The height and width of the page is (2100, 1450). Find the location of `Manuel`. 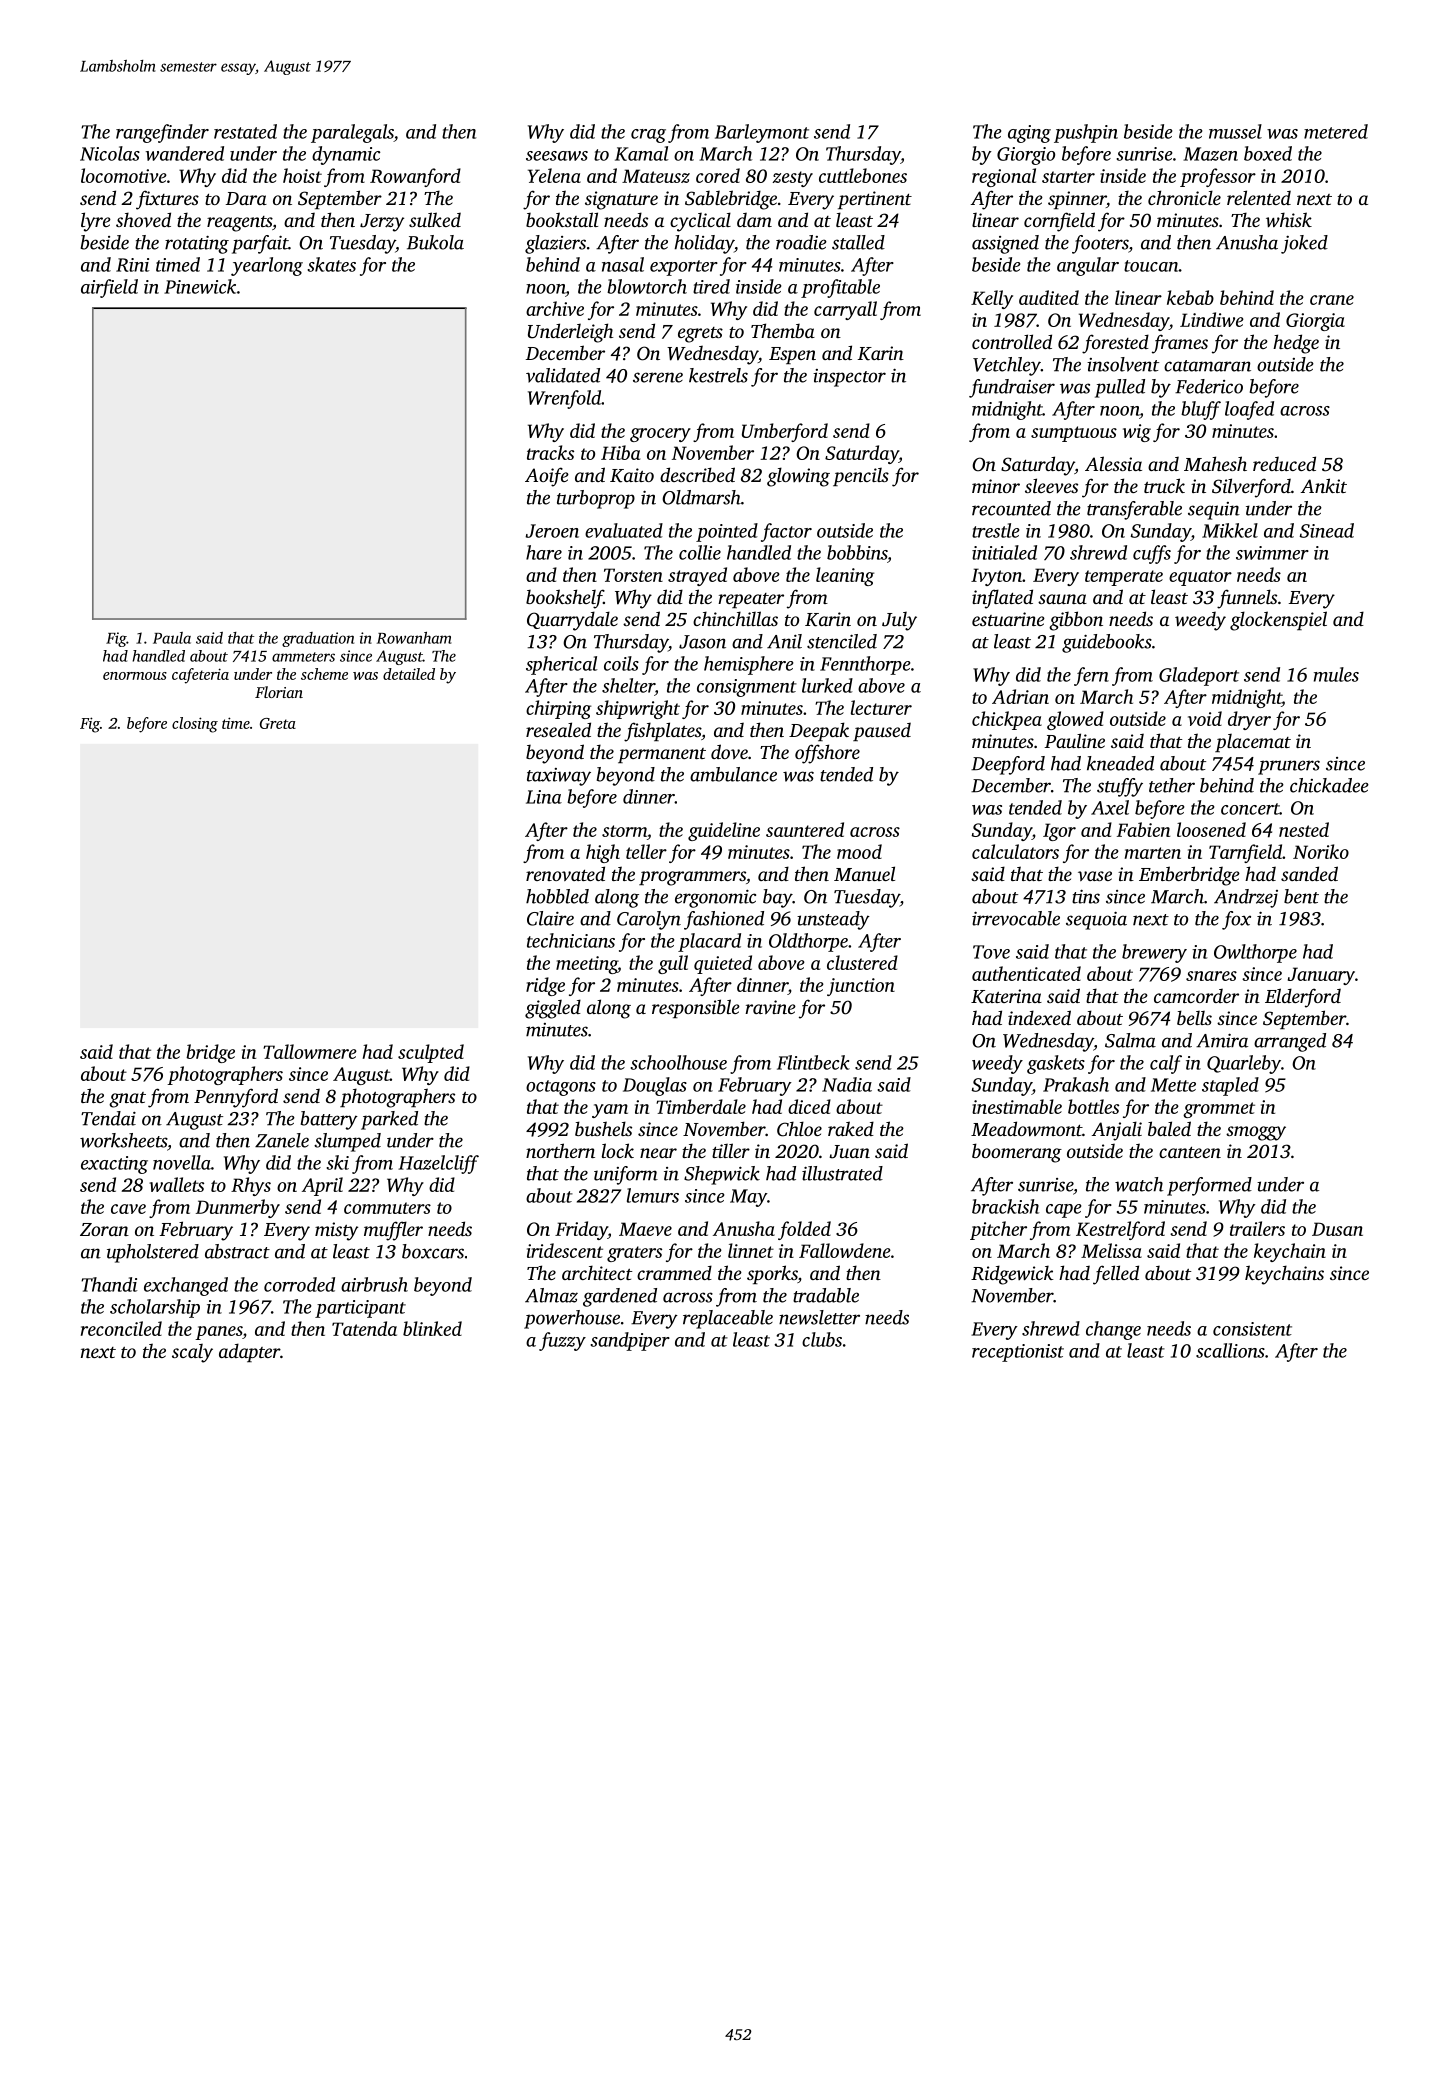

Manuel is located at coordinates (864, 873).
